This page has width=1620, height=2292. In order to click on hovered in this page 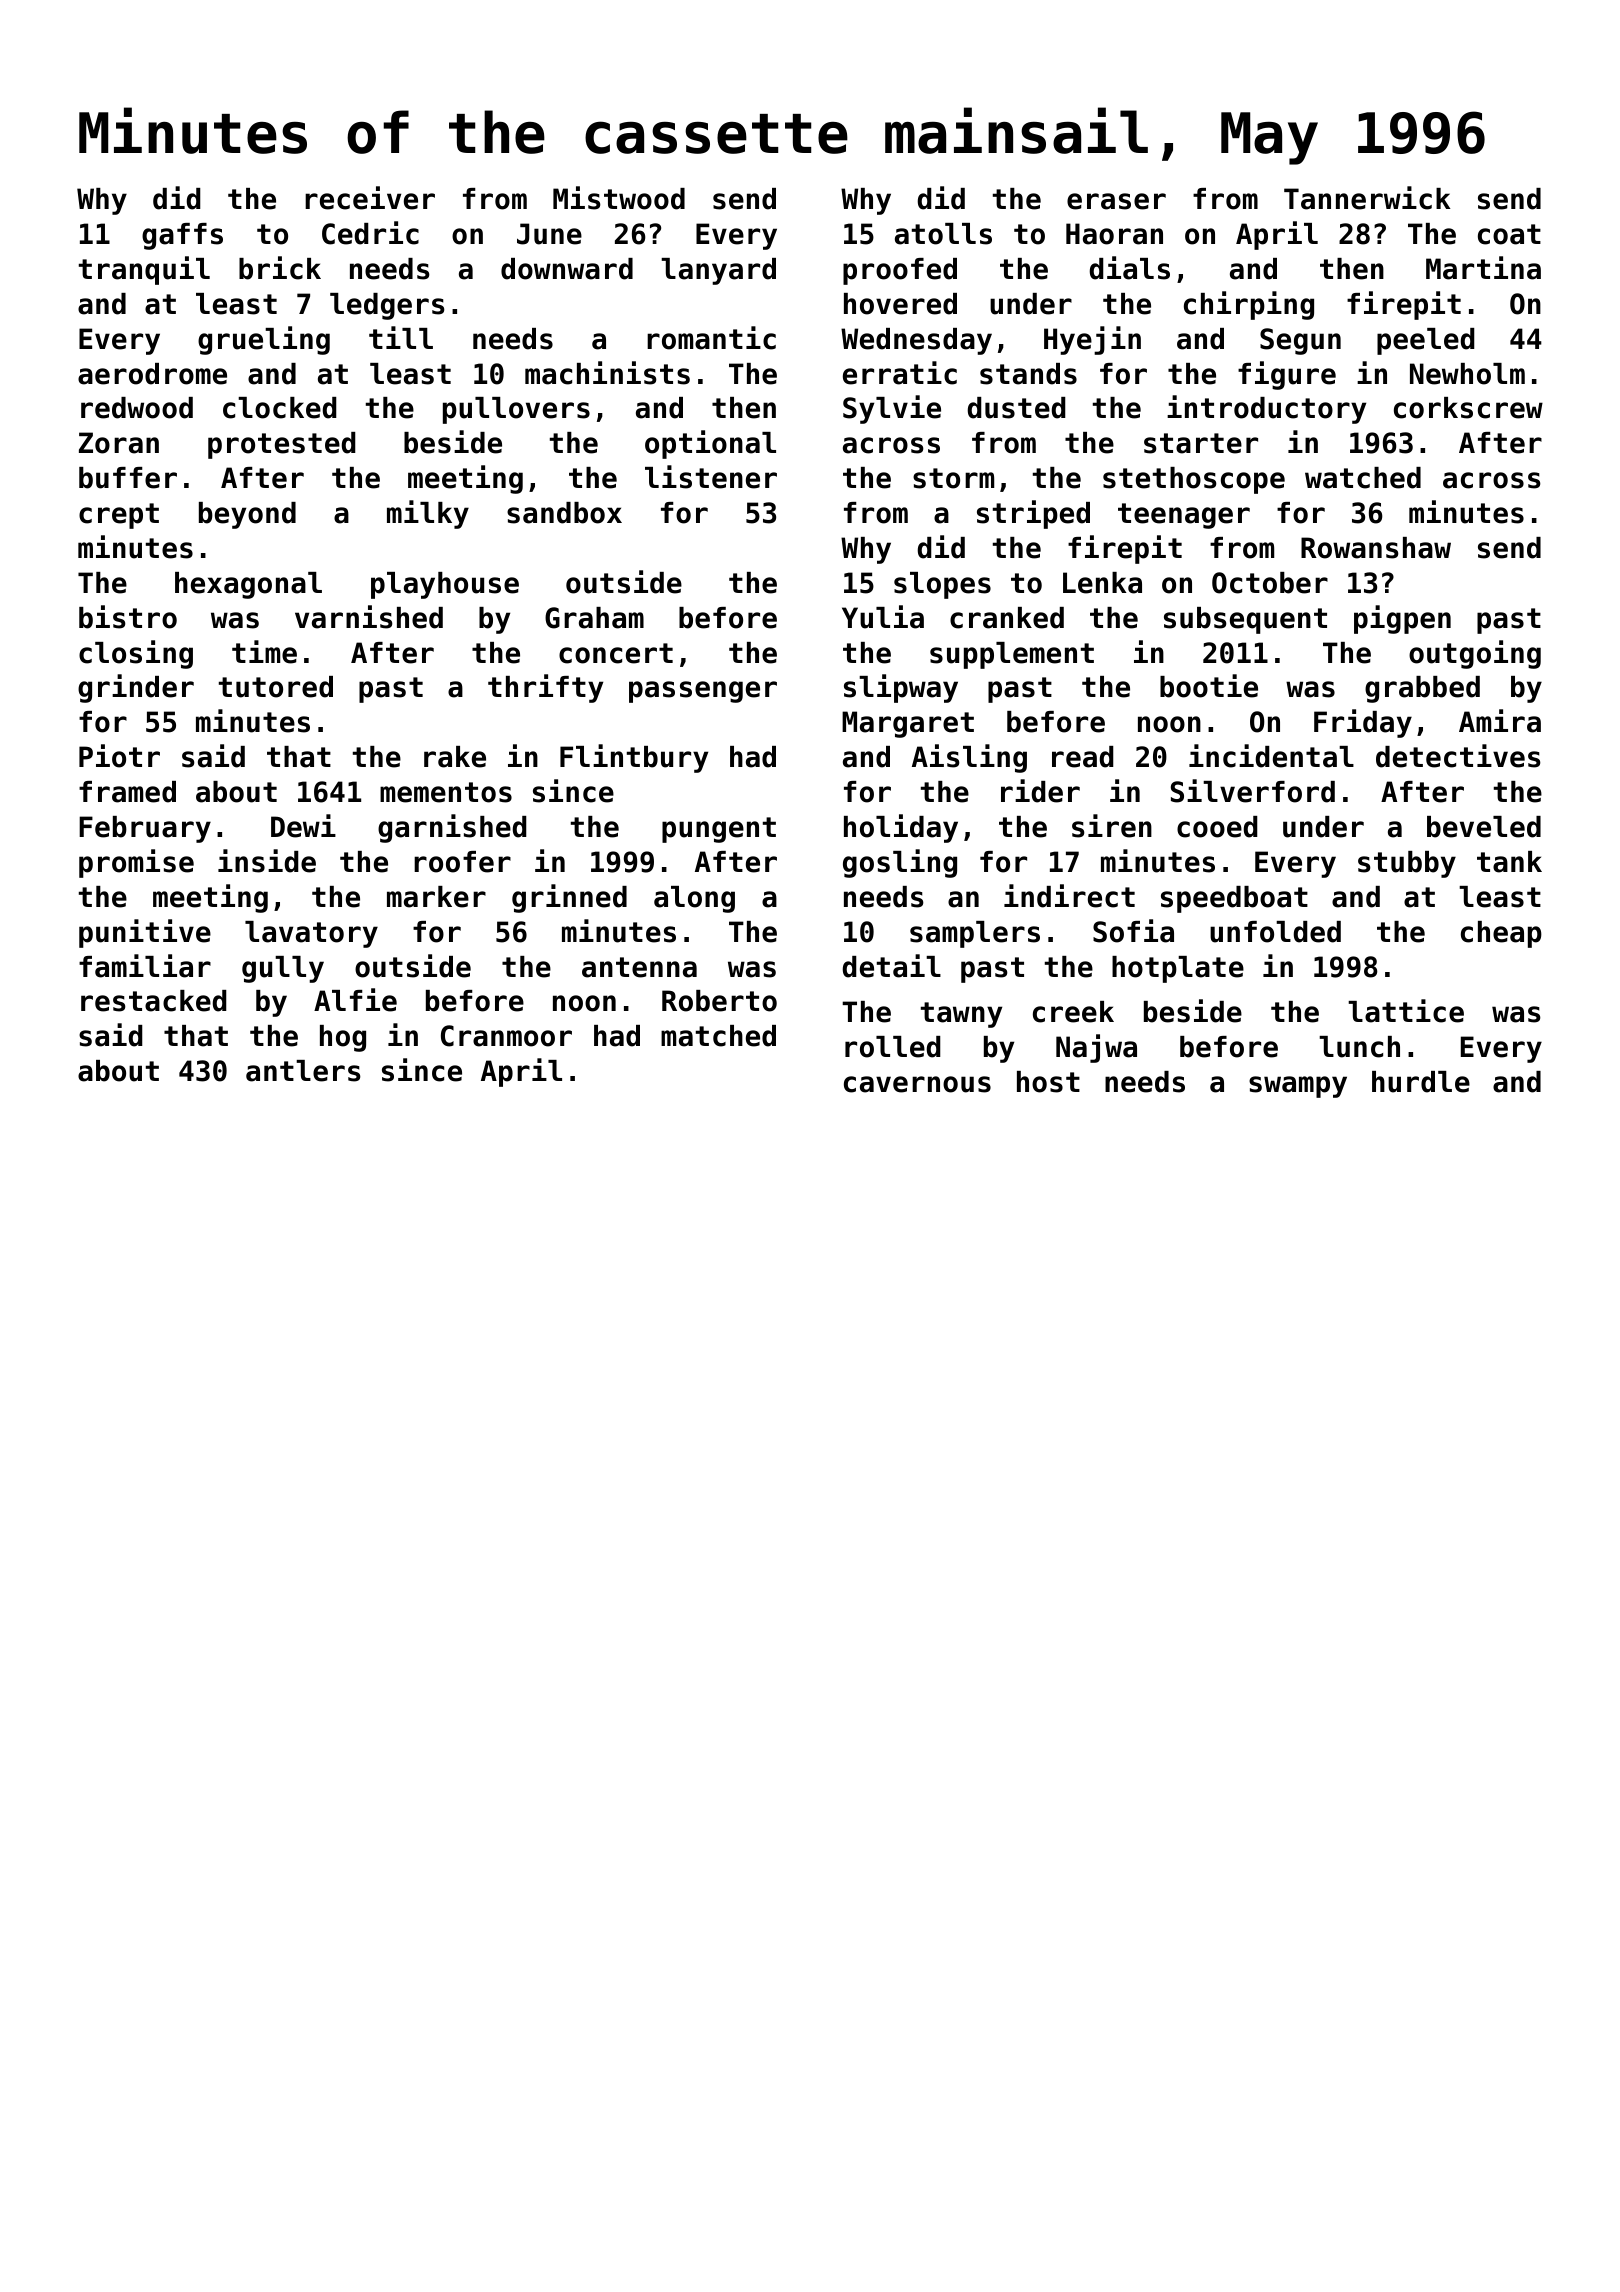, I will do `click(900, 304)`.
